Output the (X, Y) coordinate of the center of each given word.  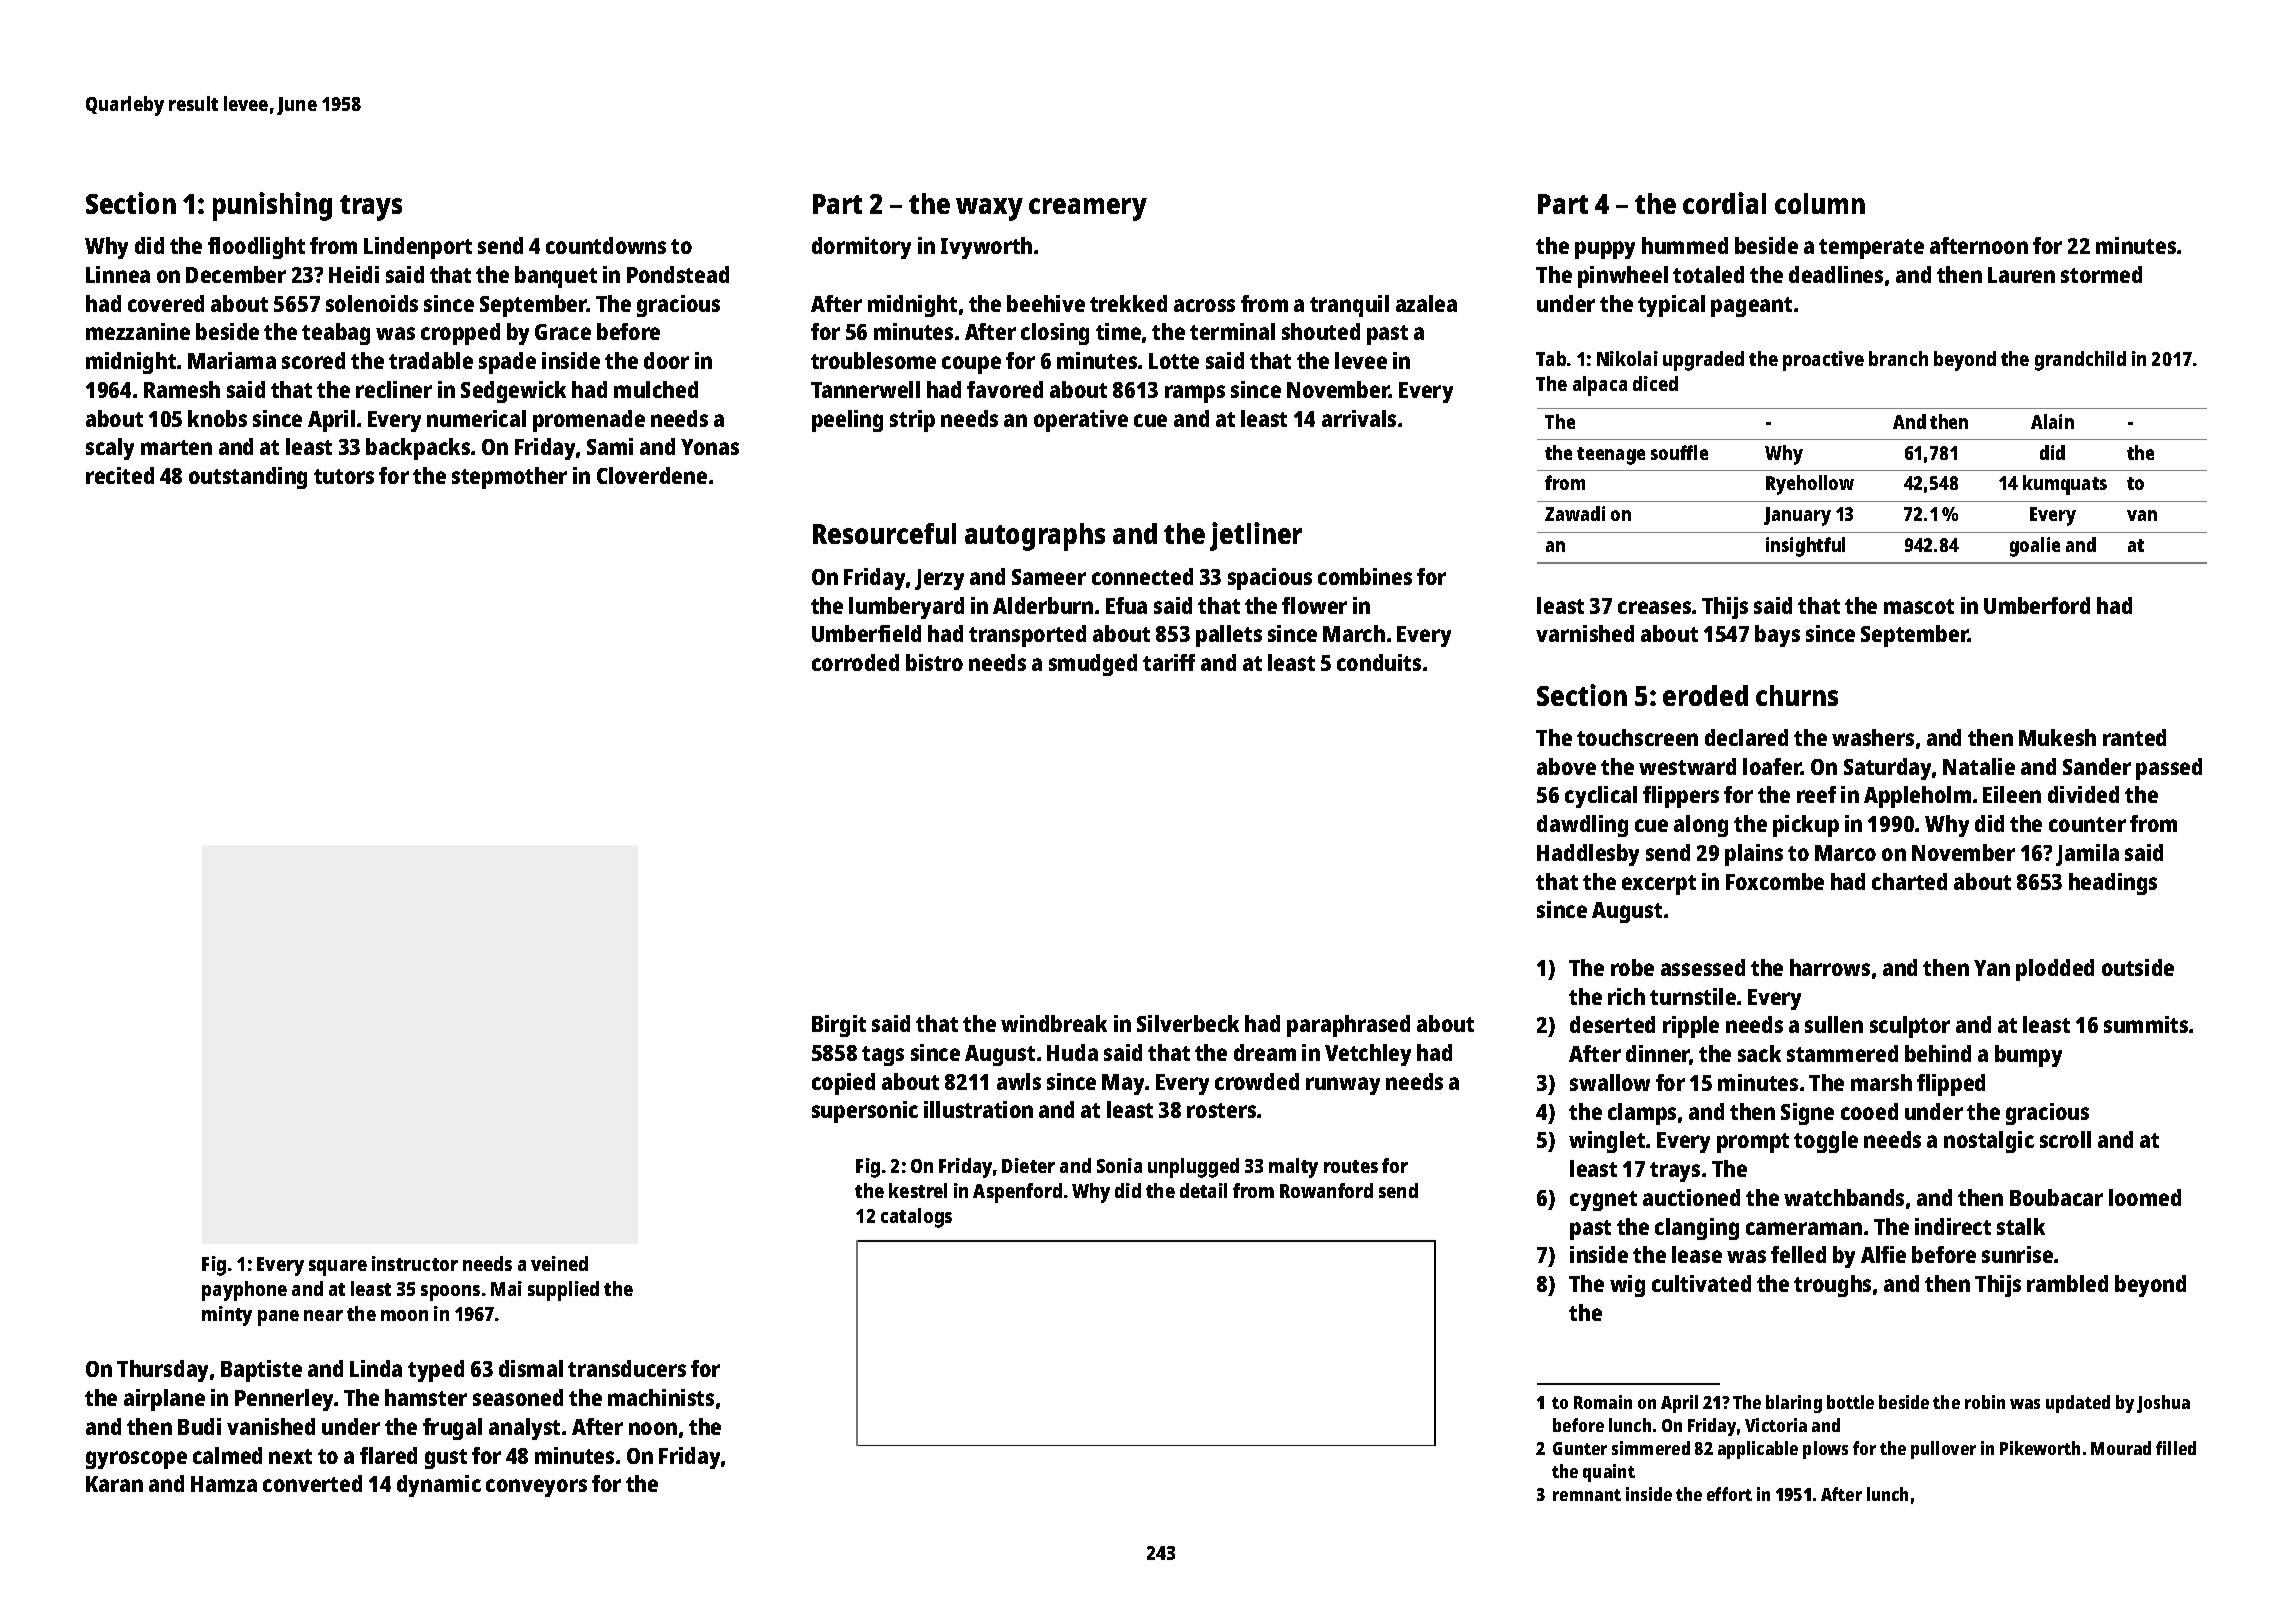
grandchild (2080, 361)
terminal (1232, 331)
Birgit (839, 1026)
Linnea (118, 274)
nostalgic (1989, 1142)
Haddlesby (1588, 855)
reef (1816, 794)
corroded (855, 662)
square (338, 1268)
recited (120, 475)
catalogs (916, 1218)
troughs (1832, 1286)
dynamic (439, 1486)
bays (1777, 636)
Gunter (1580, 1448)
